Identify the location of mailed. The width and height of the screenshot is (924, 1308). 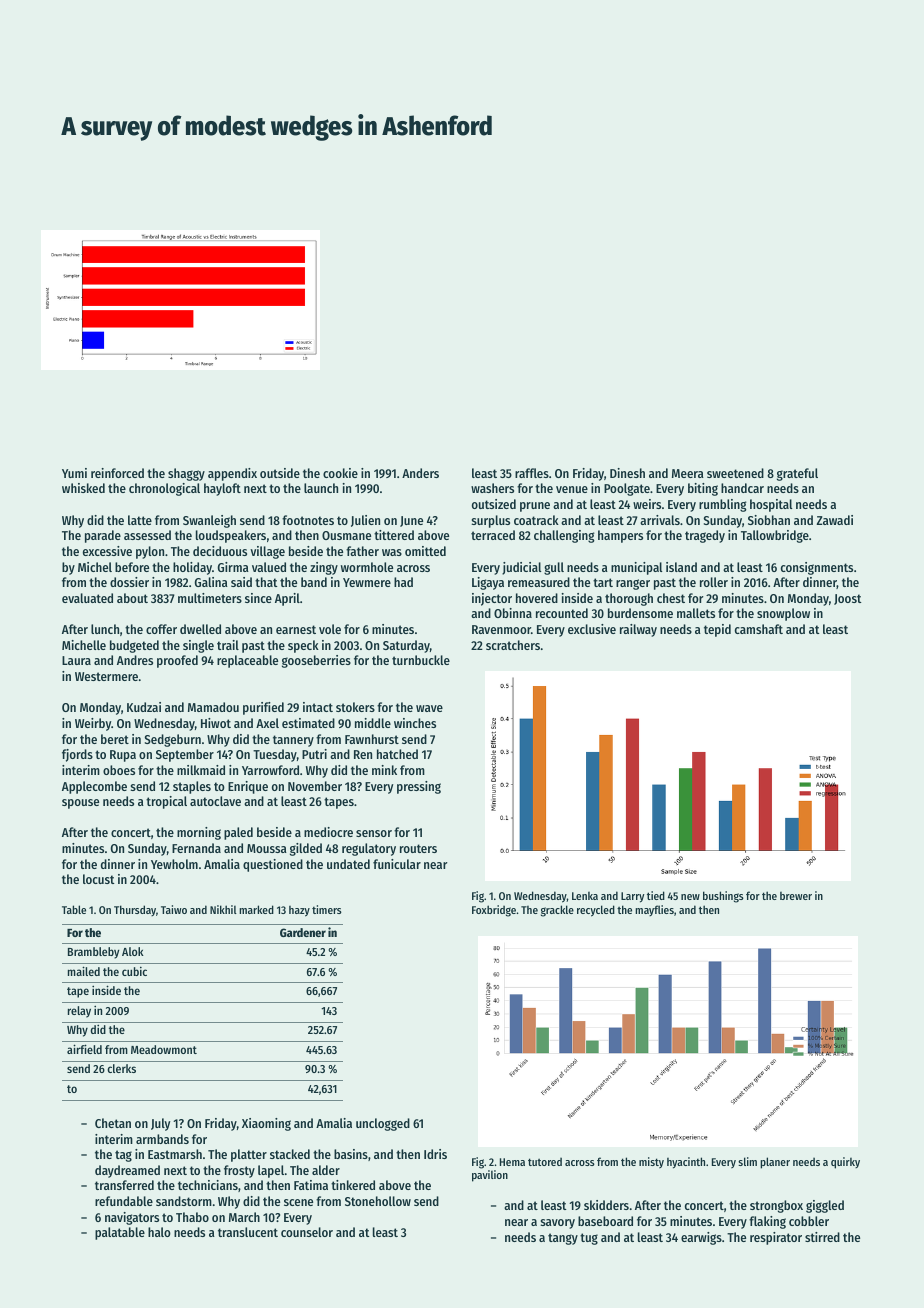
(84, 971).
